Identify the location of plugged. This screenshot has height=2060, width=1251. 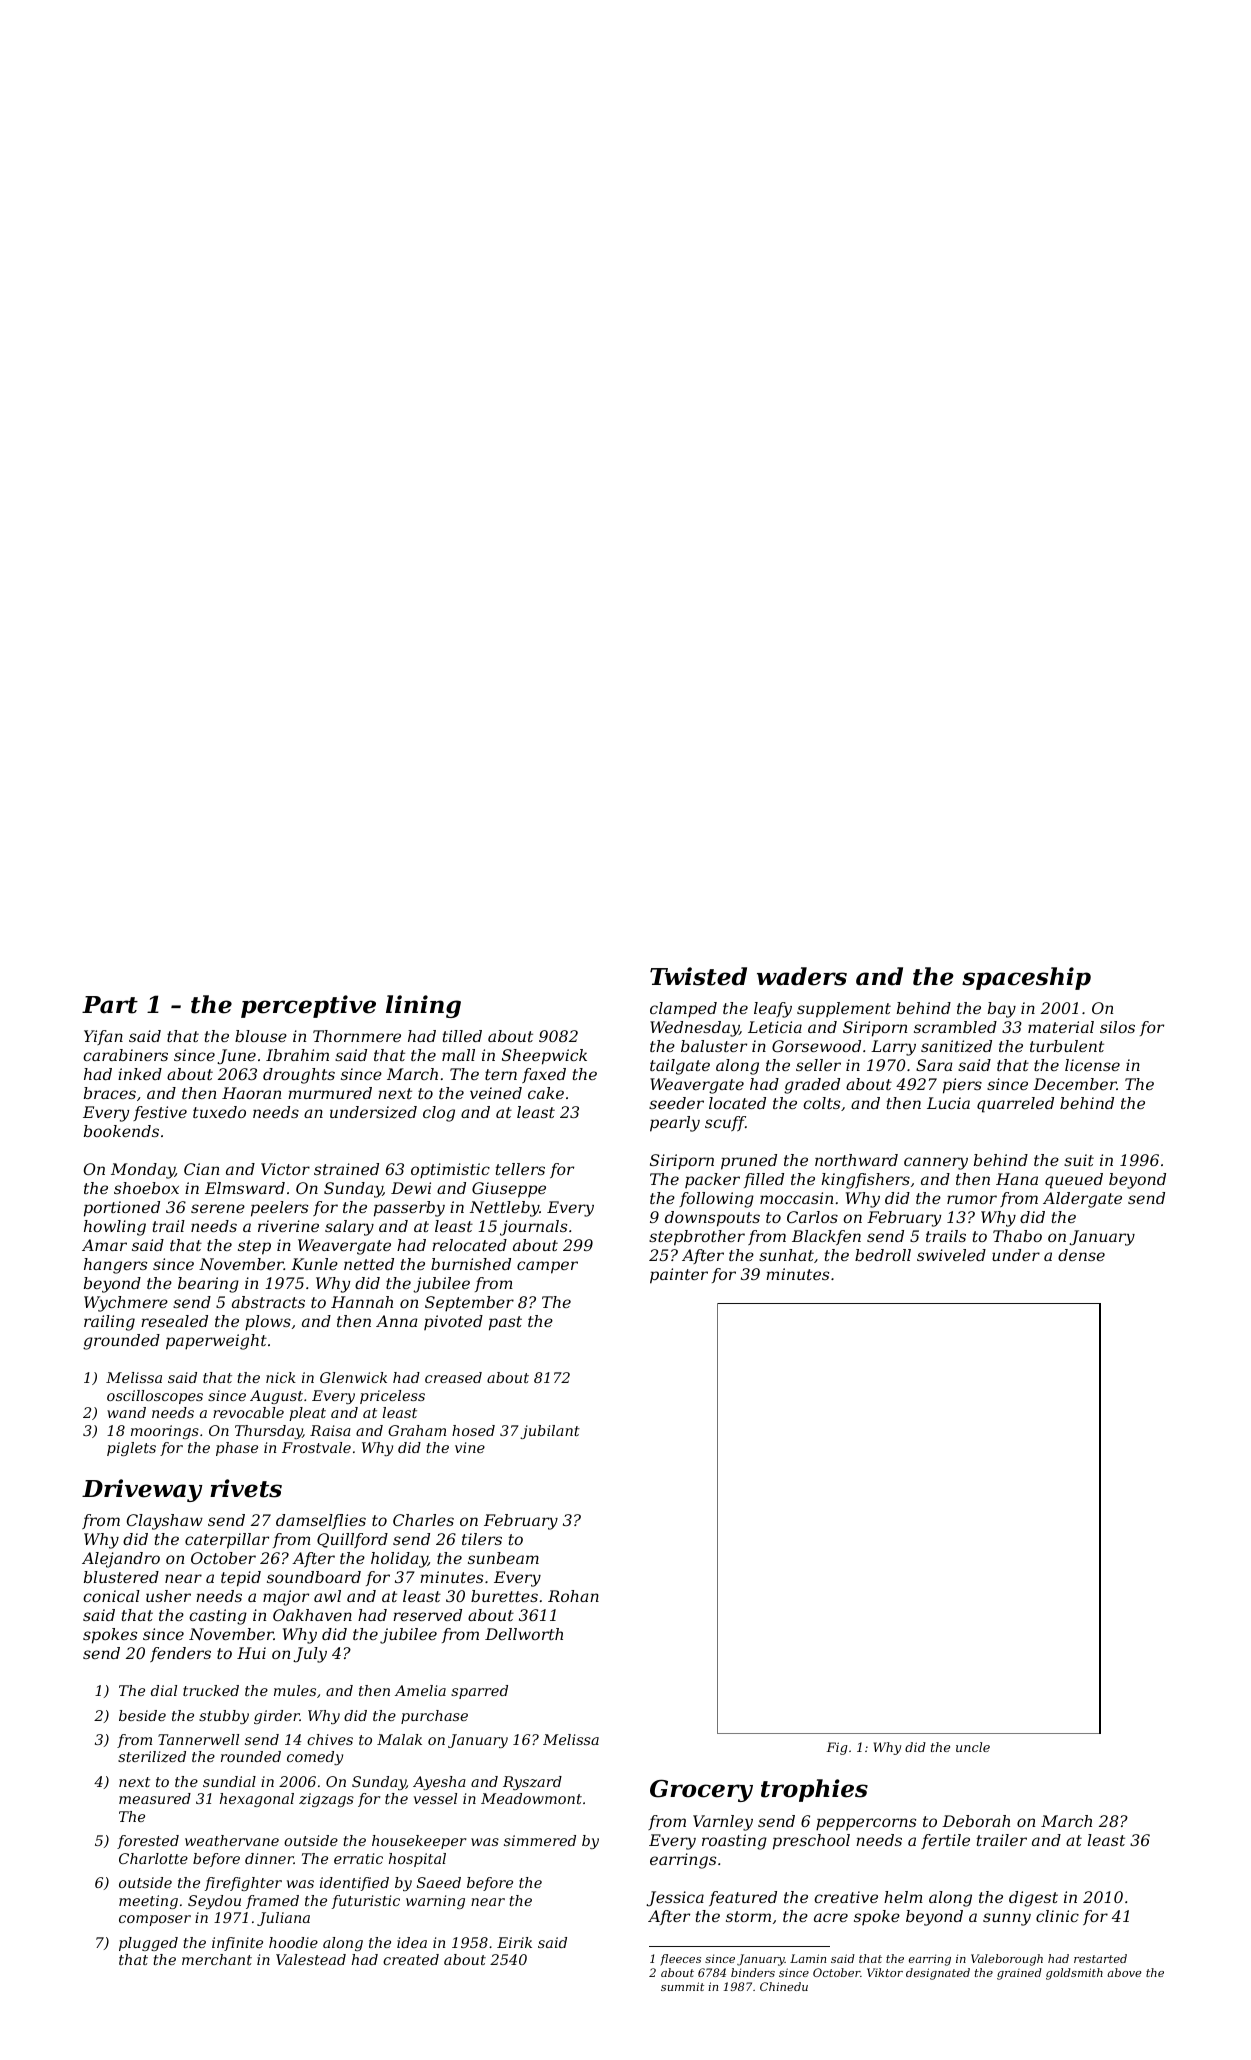
(148, 1944).
